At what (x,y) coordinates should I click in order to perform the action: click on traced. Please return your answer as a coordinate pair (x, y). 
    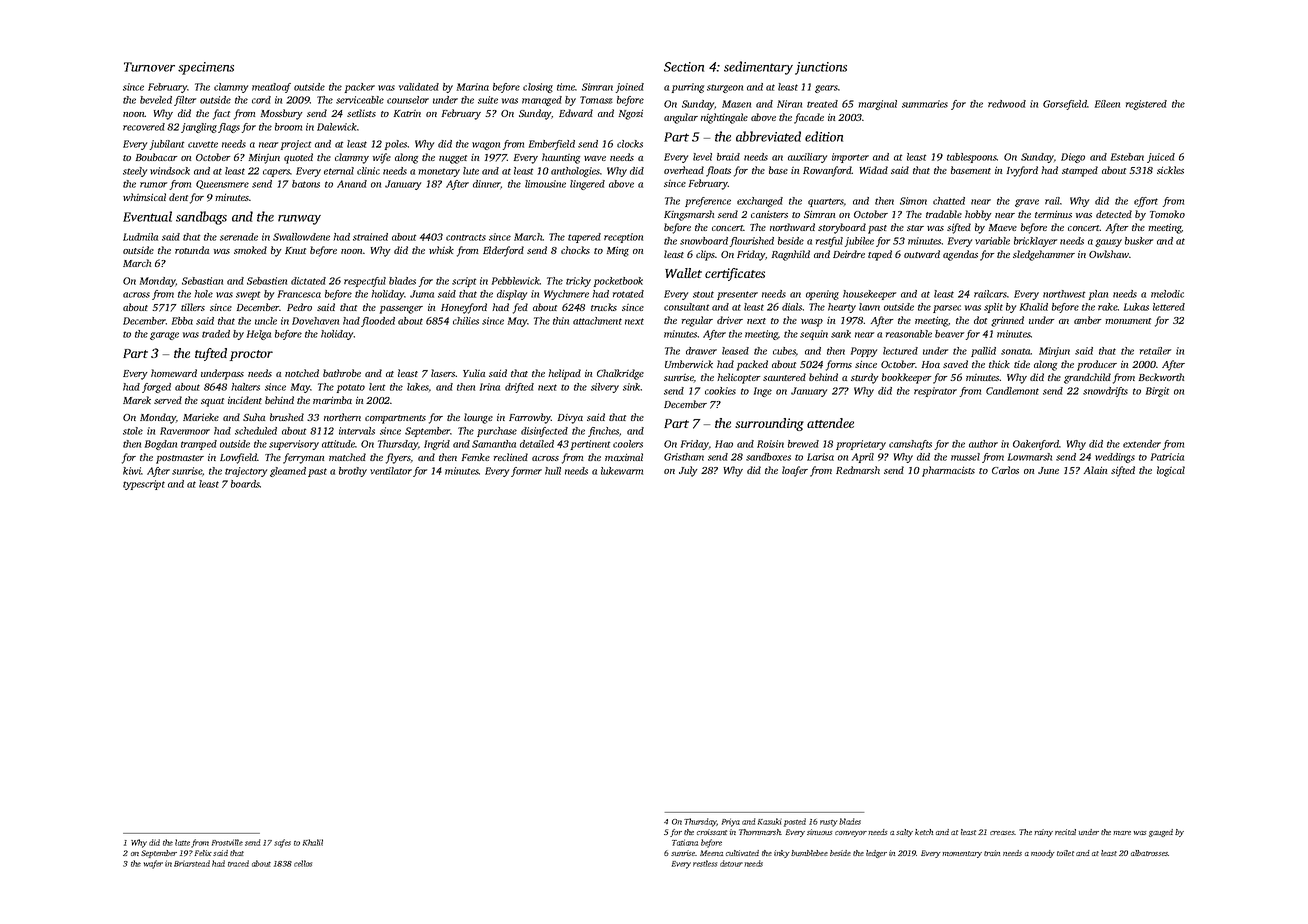
    Looking at the image, I should click on (238, 863).
